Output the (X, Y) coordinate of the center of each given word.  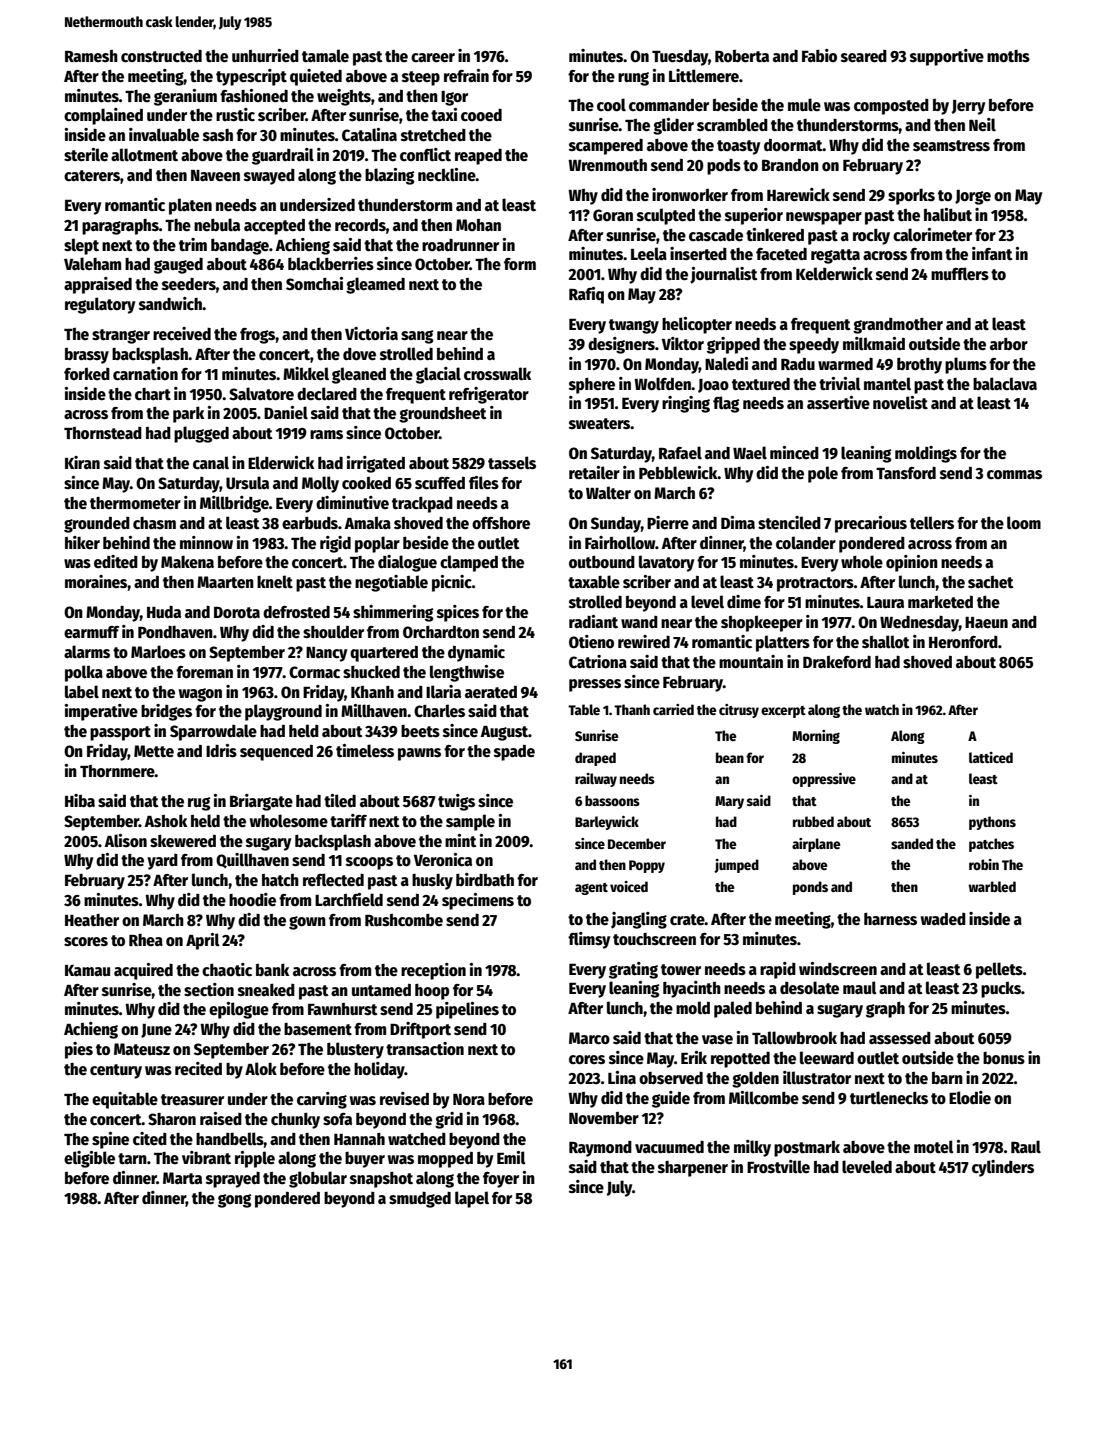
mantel (887, 384)
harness (890, 919)
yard (162, 862)
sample (470, 822)
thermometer (135, 503)
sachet (991, 582)
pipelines (467, 1010)
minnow (206, 542)
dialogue (407, 563)
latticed (991, 757)
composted (891, 107)
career (433, 58)
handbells (230, 1139)
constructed (161, 56)
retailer (594, 473)
